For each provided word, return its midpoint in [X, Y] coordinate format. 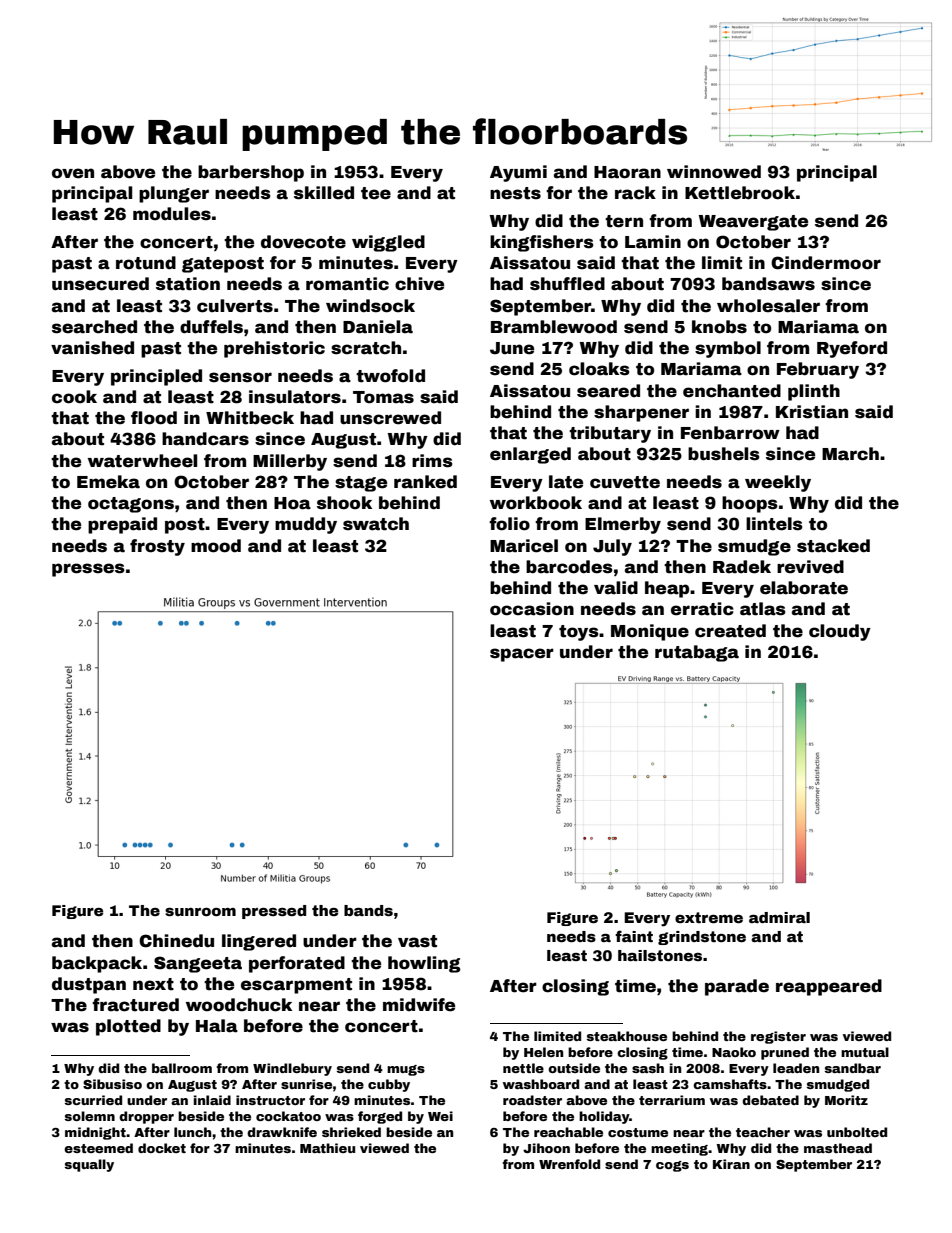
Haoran [627, 172]
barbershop [251, 173]
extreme [709, 917]
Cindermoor [826, 263]
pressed [274, 912]
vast [417, 941]
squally [89, 1165]
